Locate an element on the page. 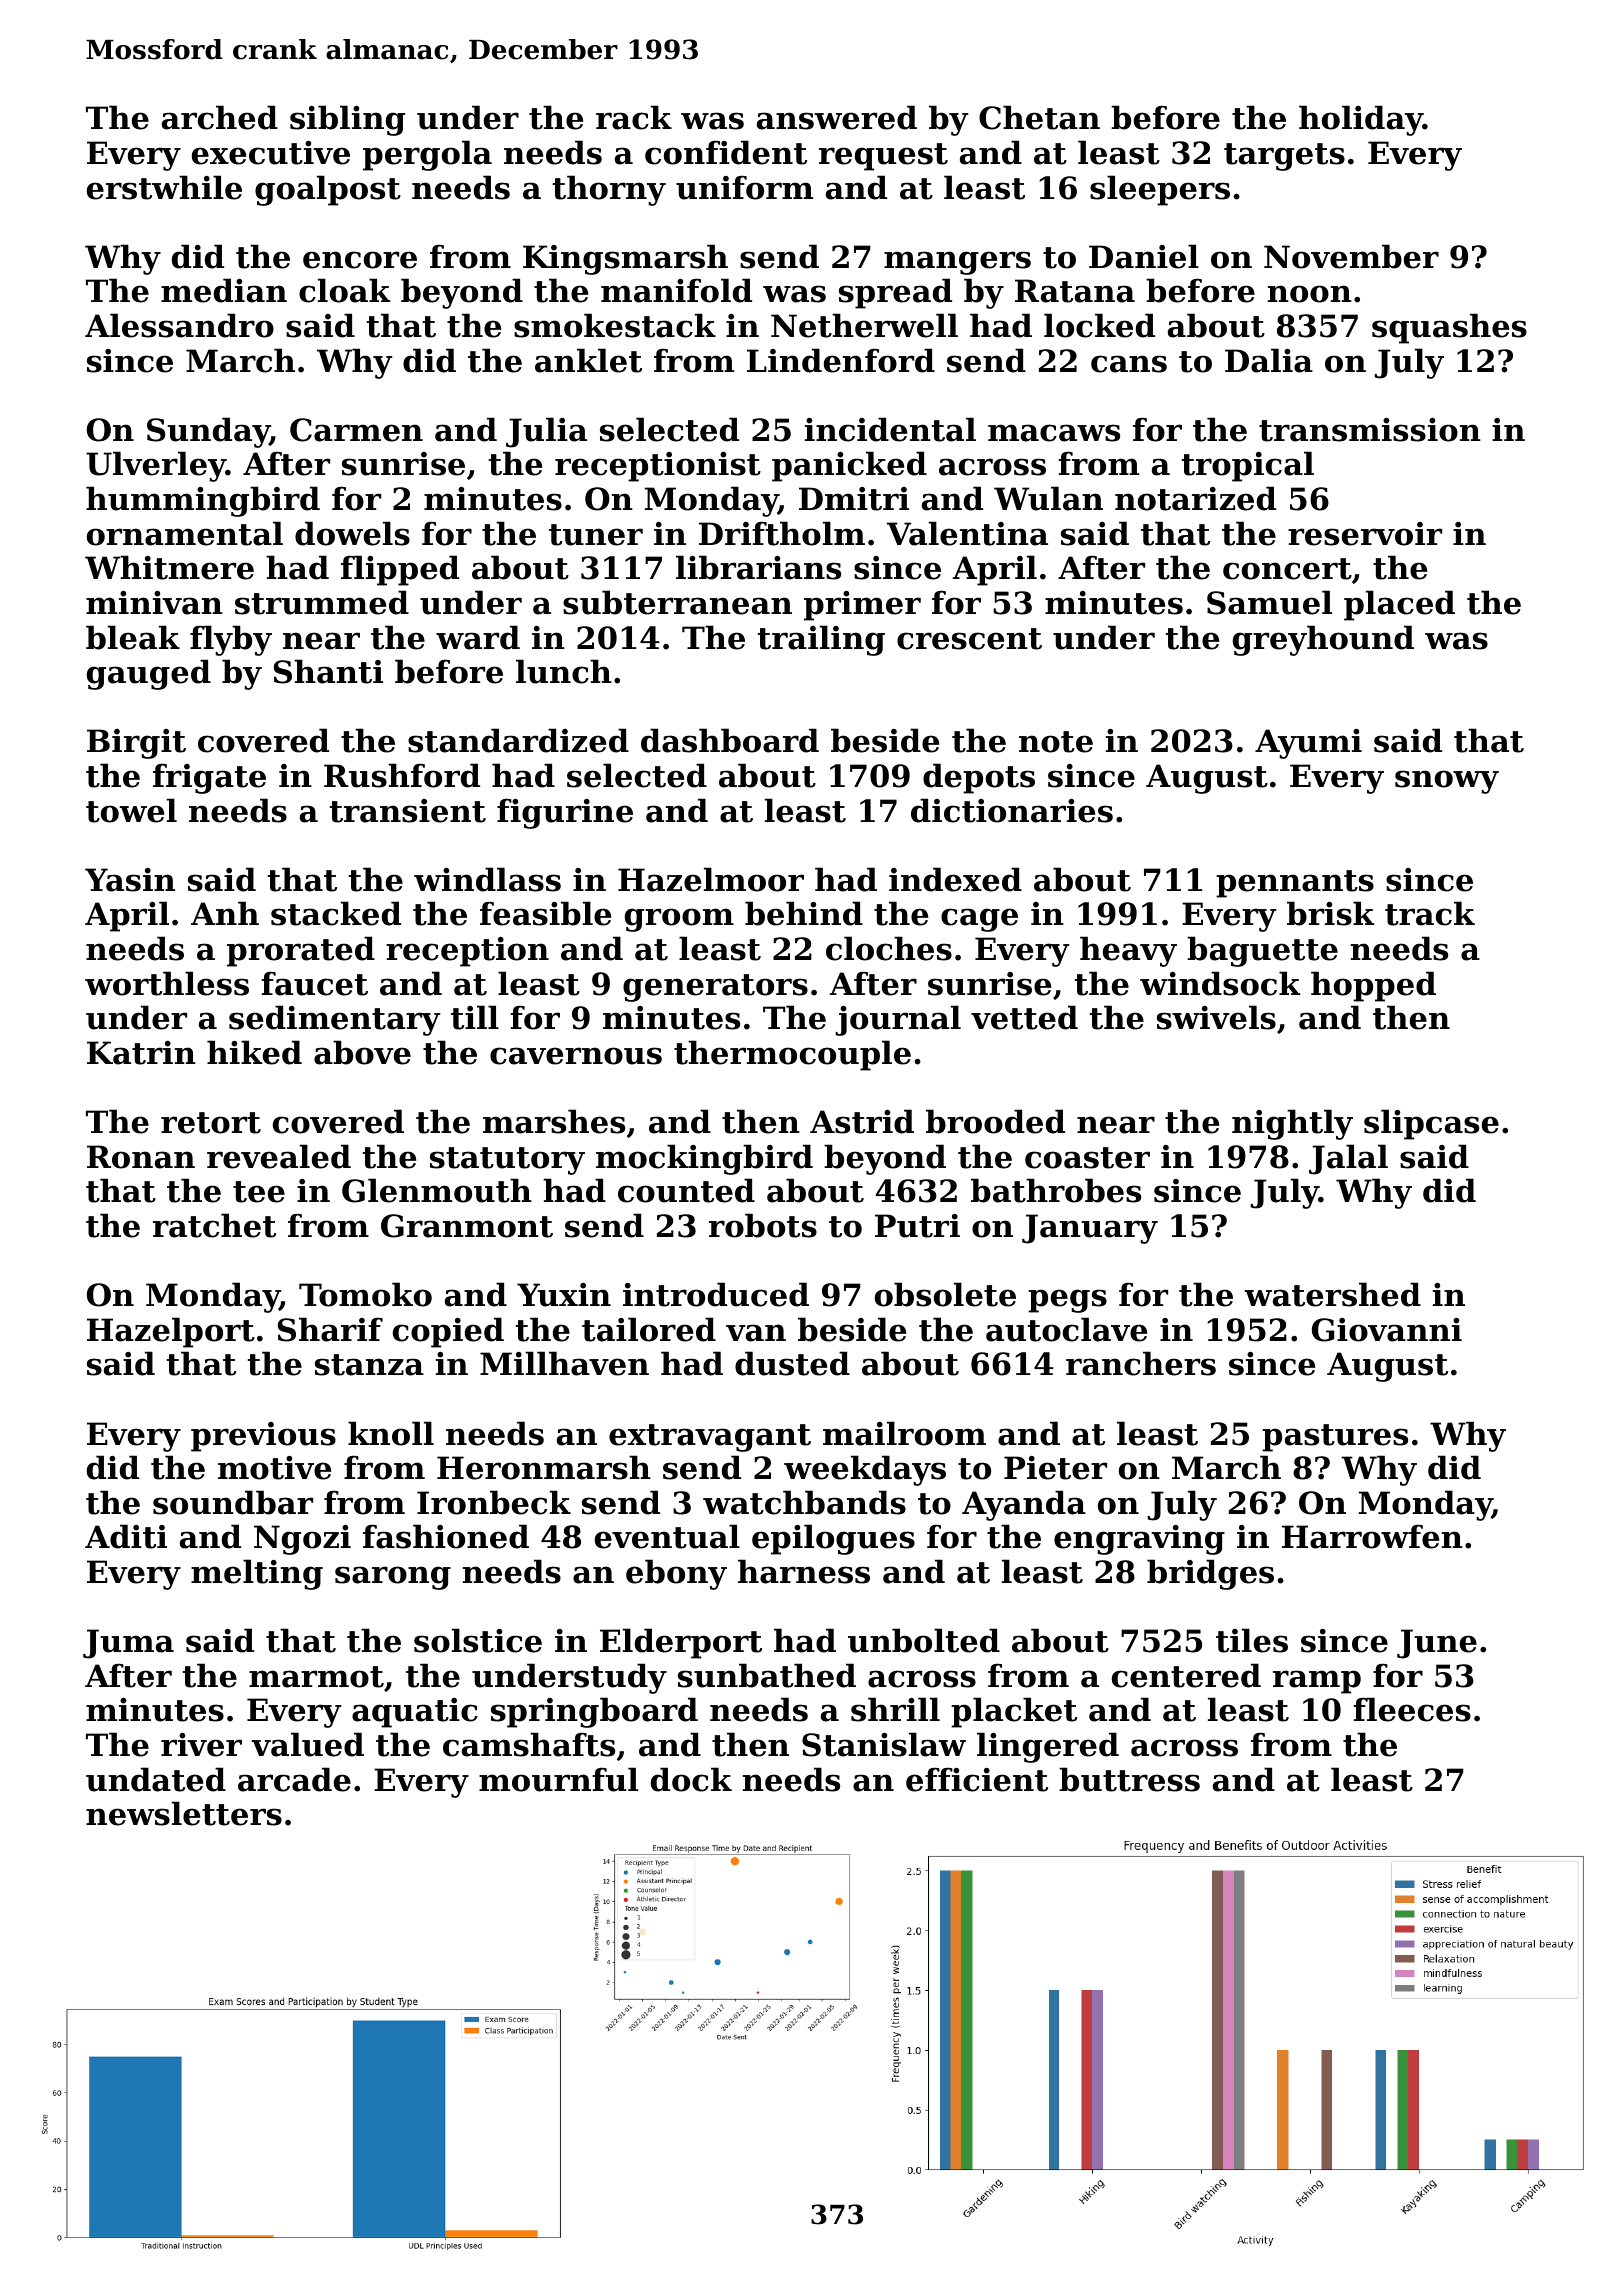 The height and width of the document is (2292, 1620). watershed is located at coordinates (1333, 1294).
